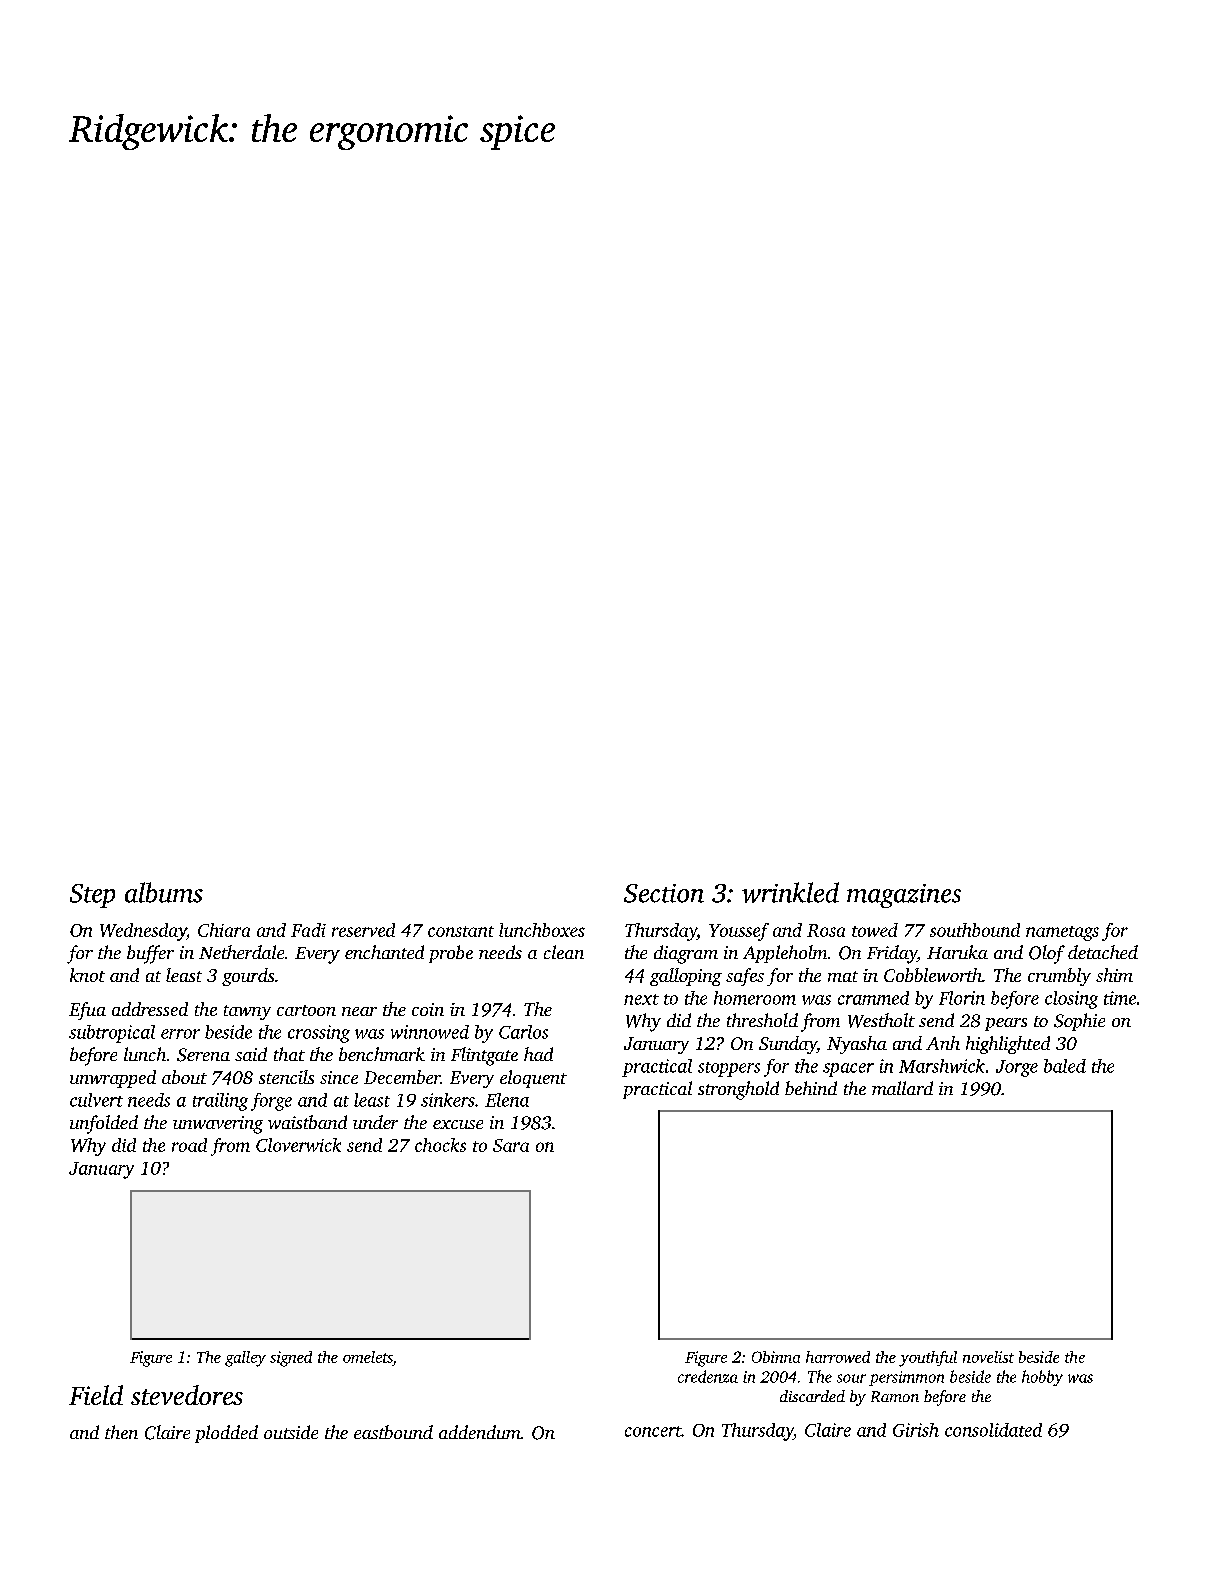 This page has height=1574, width=1216. I want to click on Youssef, so click(739, 932).
